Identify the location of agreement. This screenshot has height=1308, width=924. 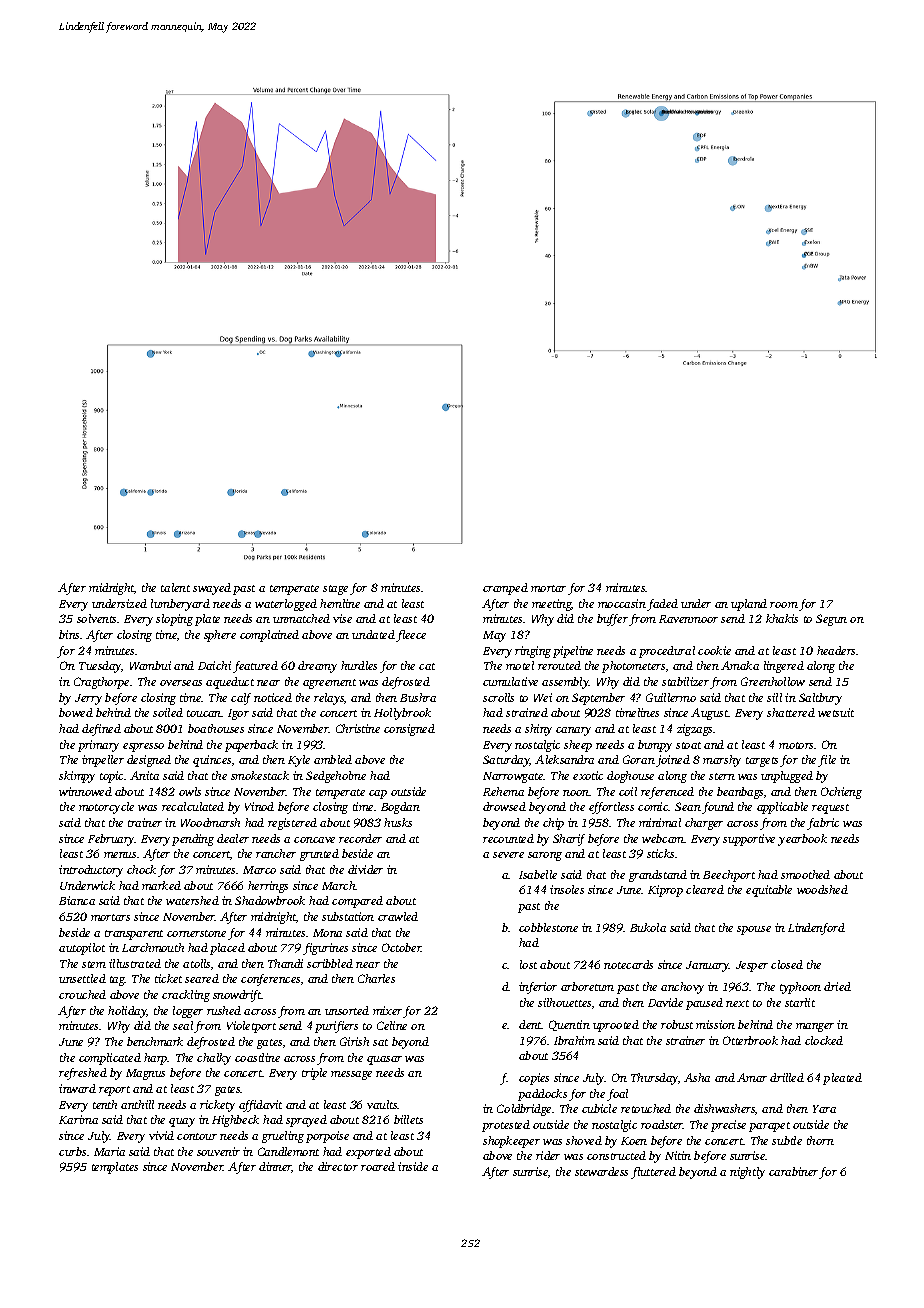
(329, 684).
